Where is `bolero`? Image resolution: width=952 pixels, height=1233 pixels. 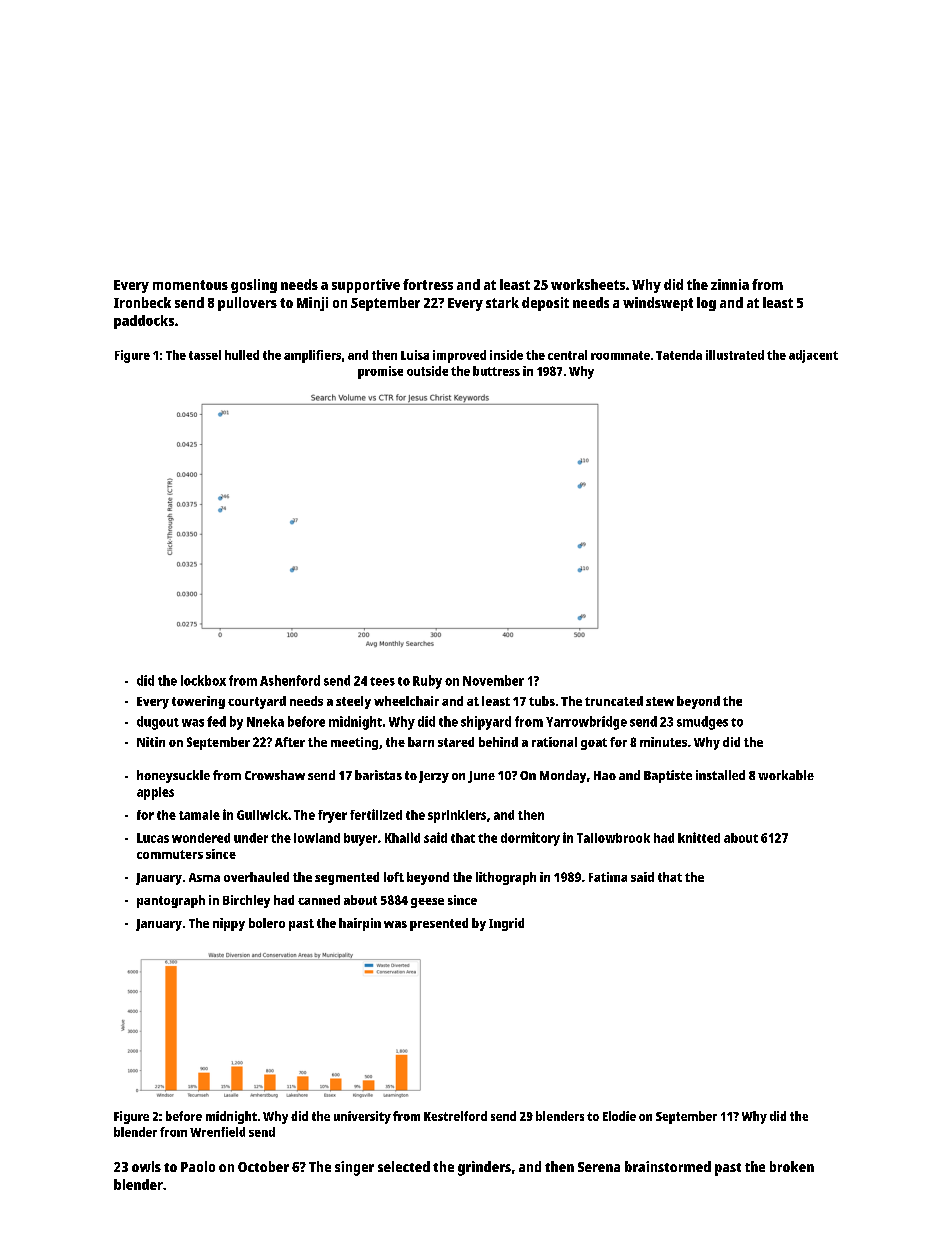 bolero is located at coordinates (267, 923).
